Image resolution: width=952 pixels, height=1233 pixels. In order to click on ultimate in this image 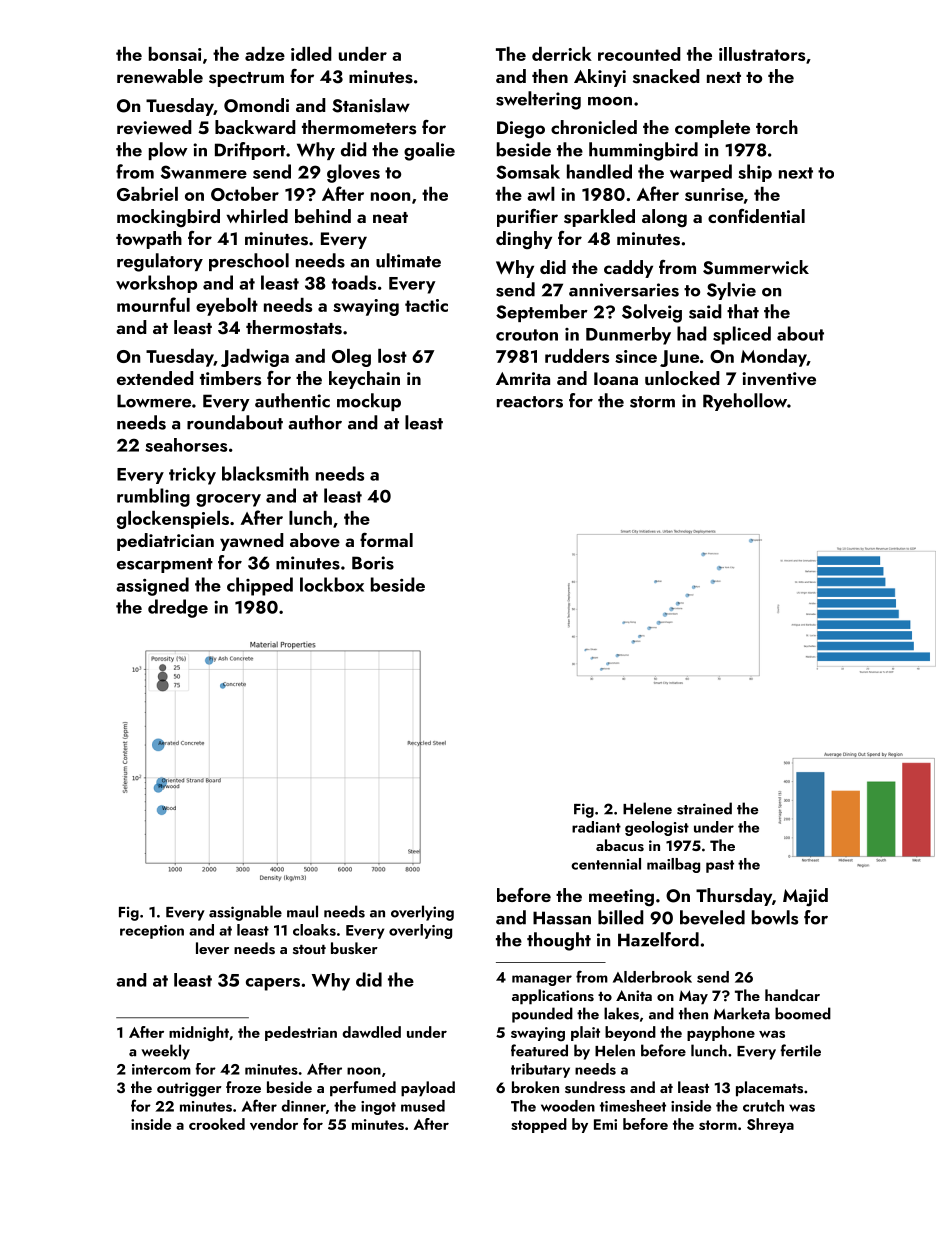, I will do `click(408, 260)`.
